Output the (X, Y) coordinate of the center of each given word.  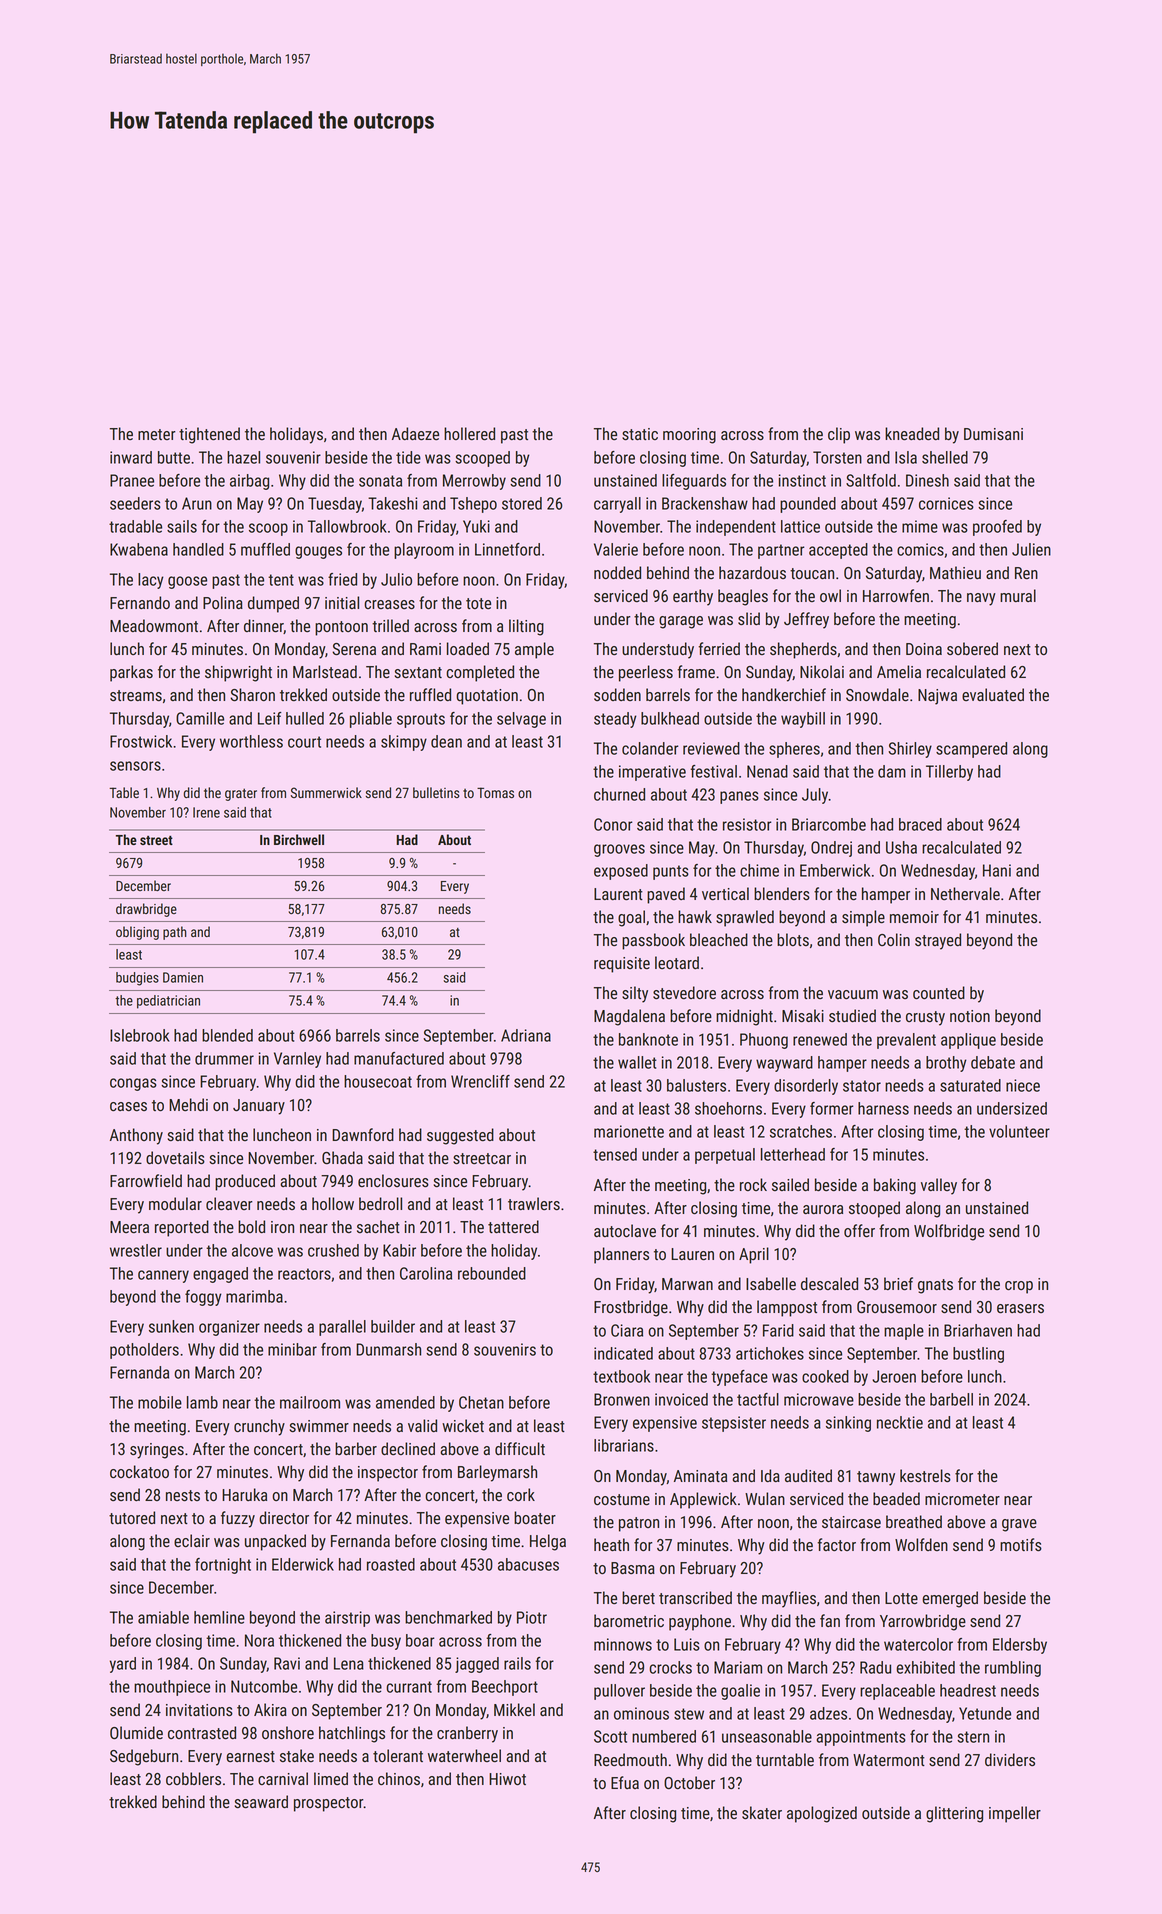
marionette (629, 1131)
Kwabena (139, 549)
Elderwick (303, 1564)
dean (446, 741)
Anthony (136, 1136)
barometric (629, 1621)
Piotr (532, 1617)
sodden (617, 694)
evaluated (993, 694)
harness (883, 1108)
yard (123, 1665)
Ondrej (831, 849)
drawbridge (146, 910)
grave (1019, 1525)
